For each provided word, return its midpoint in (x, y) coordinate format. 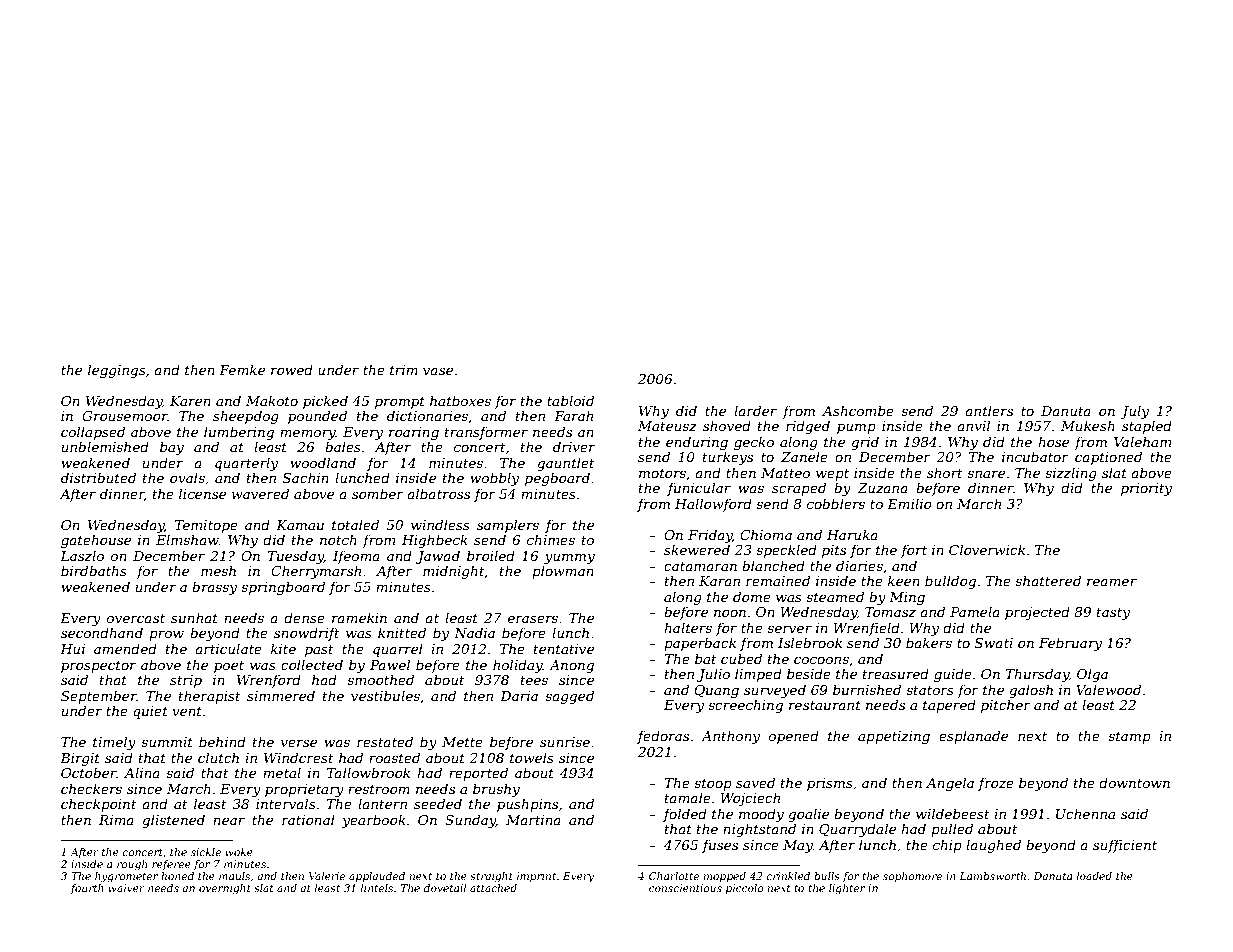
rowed (292, 369)
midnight (454, 572)
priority (1146, 489)
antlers (989, 410)
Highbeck (435, 541)
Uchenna (1085, 813)
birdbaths (94, 570)
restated (385, 741)
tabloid (570, 400)
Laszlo (82, 556)
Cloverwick (987, 549)
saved (755, 782)
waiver (126, 888)
